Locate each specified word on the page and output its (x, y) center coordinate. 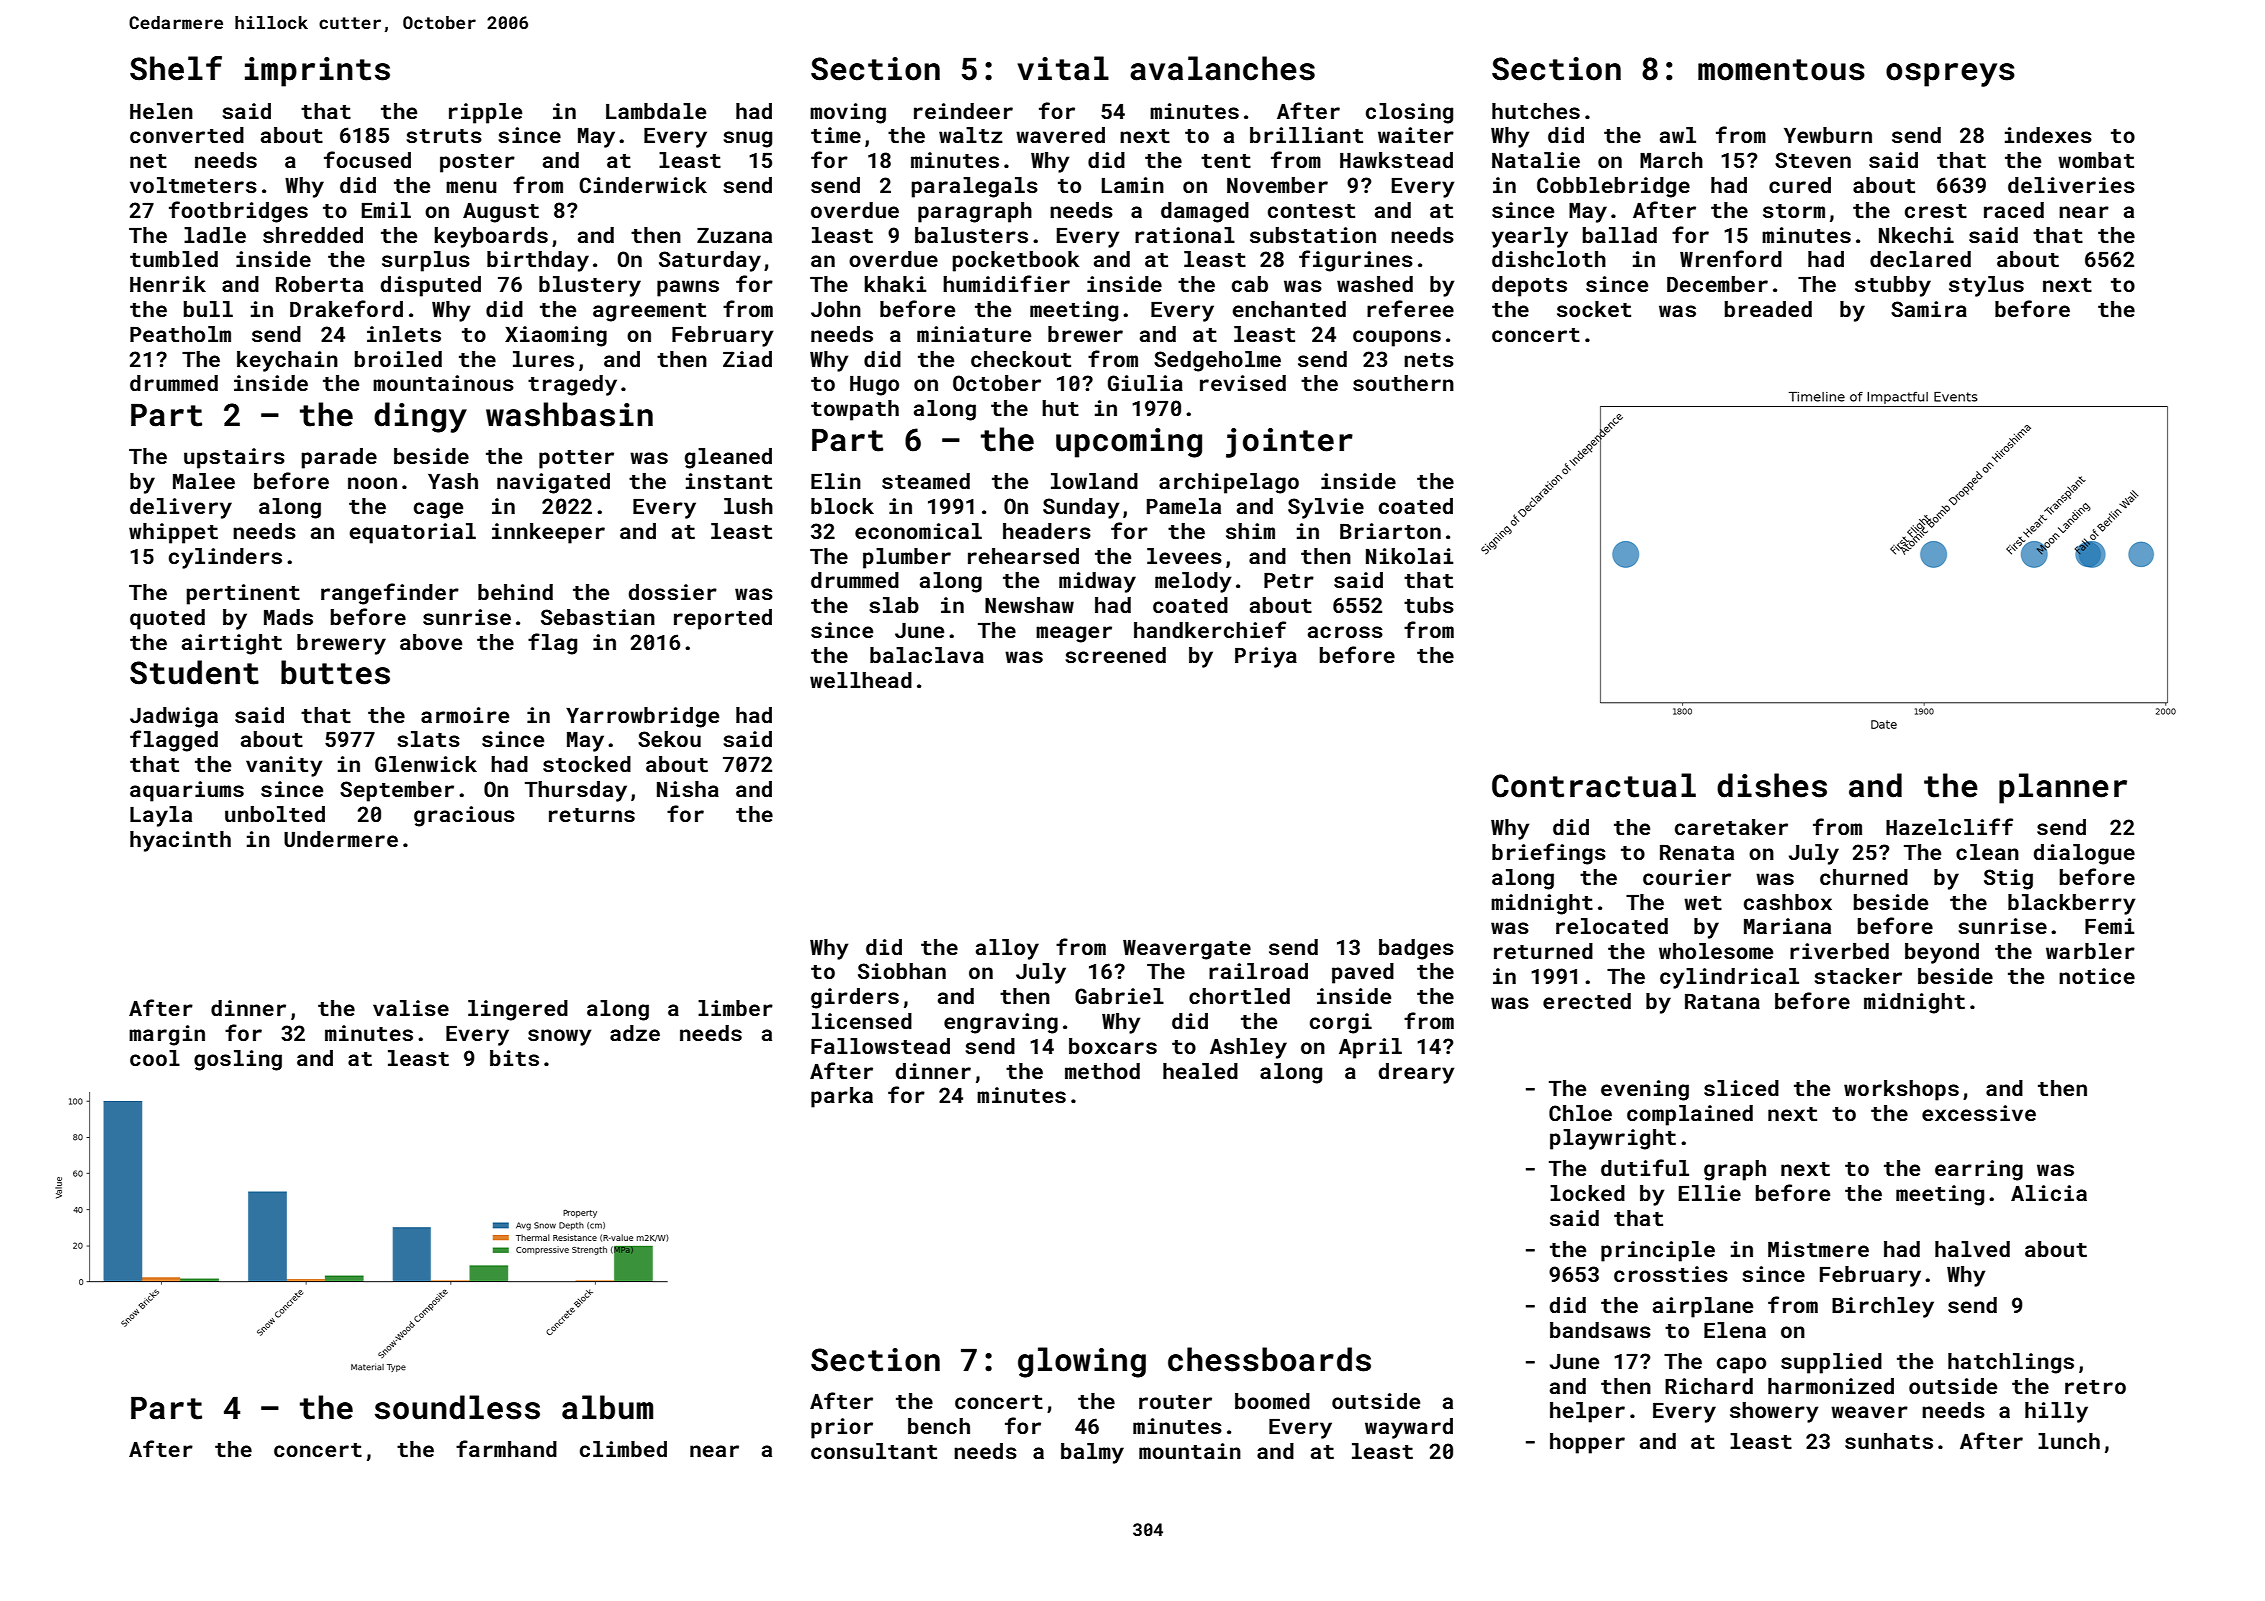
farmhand (506, 1448)
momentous (1781, 70)
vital (1063, 68)
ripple (485, 113)
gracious (464, 816)
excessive (1979, 1113)
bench (939, 1426)
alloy (1007, 949)
